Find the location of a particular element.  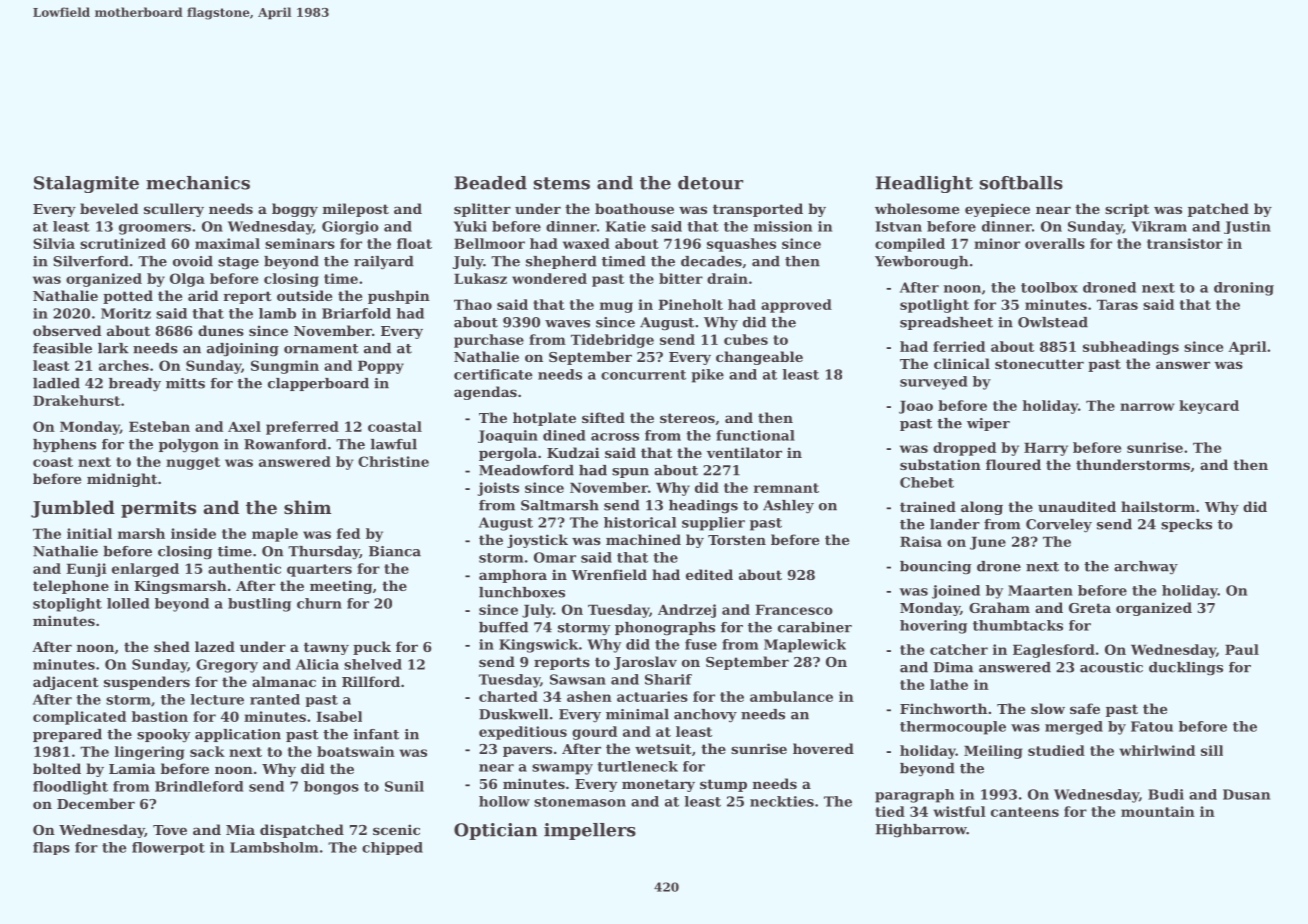

Graham is located at coordinates (999, 607).
